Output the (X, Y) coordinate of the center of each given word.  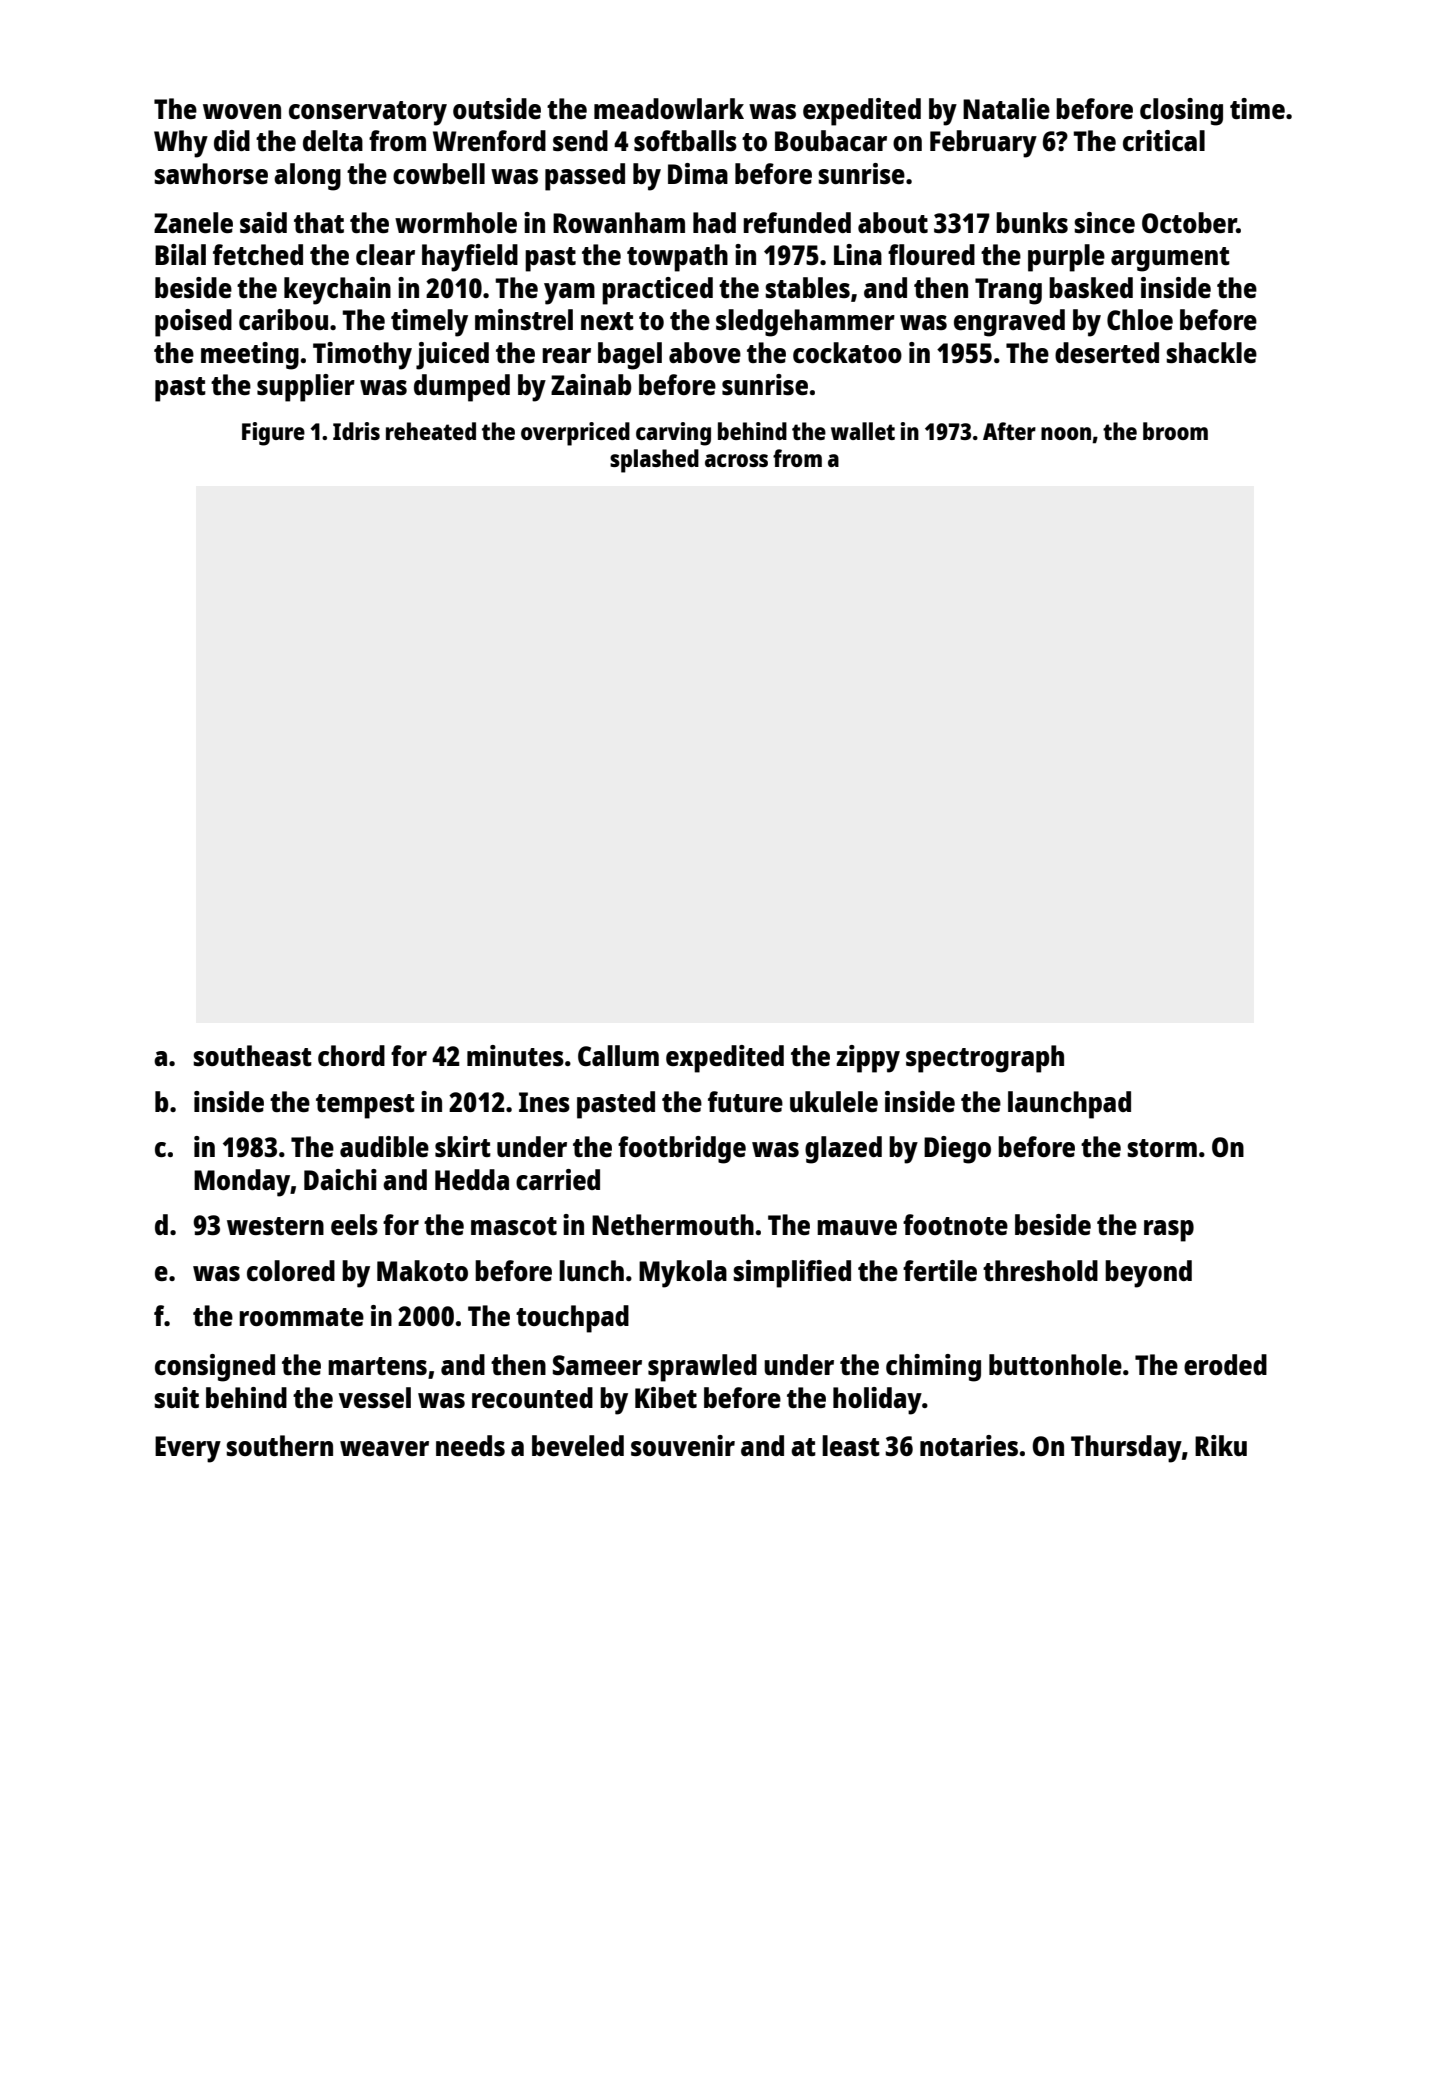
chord (351, 1055)
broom (1175, 431)
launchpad (1069, 1105)
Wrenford (489, 140)
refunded (797, 222)
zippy (868, 1059)
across (736, 460)
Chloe (1140, 319)
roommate (301, 1317)
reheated (431, 431)
